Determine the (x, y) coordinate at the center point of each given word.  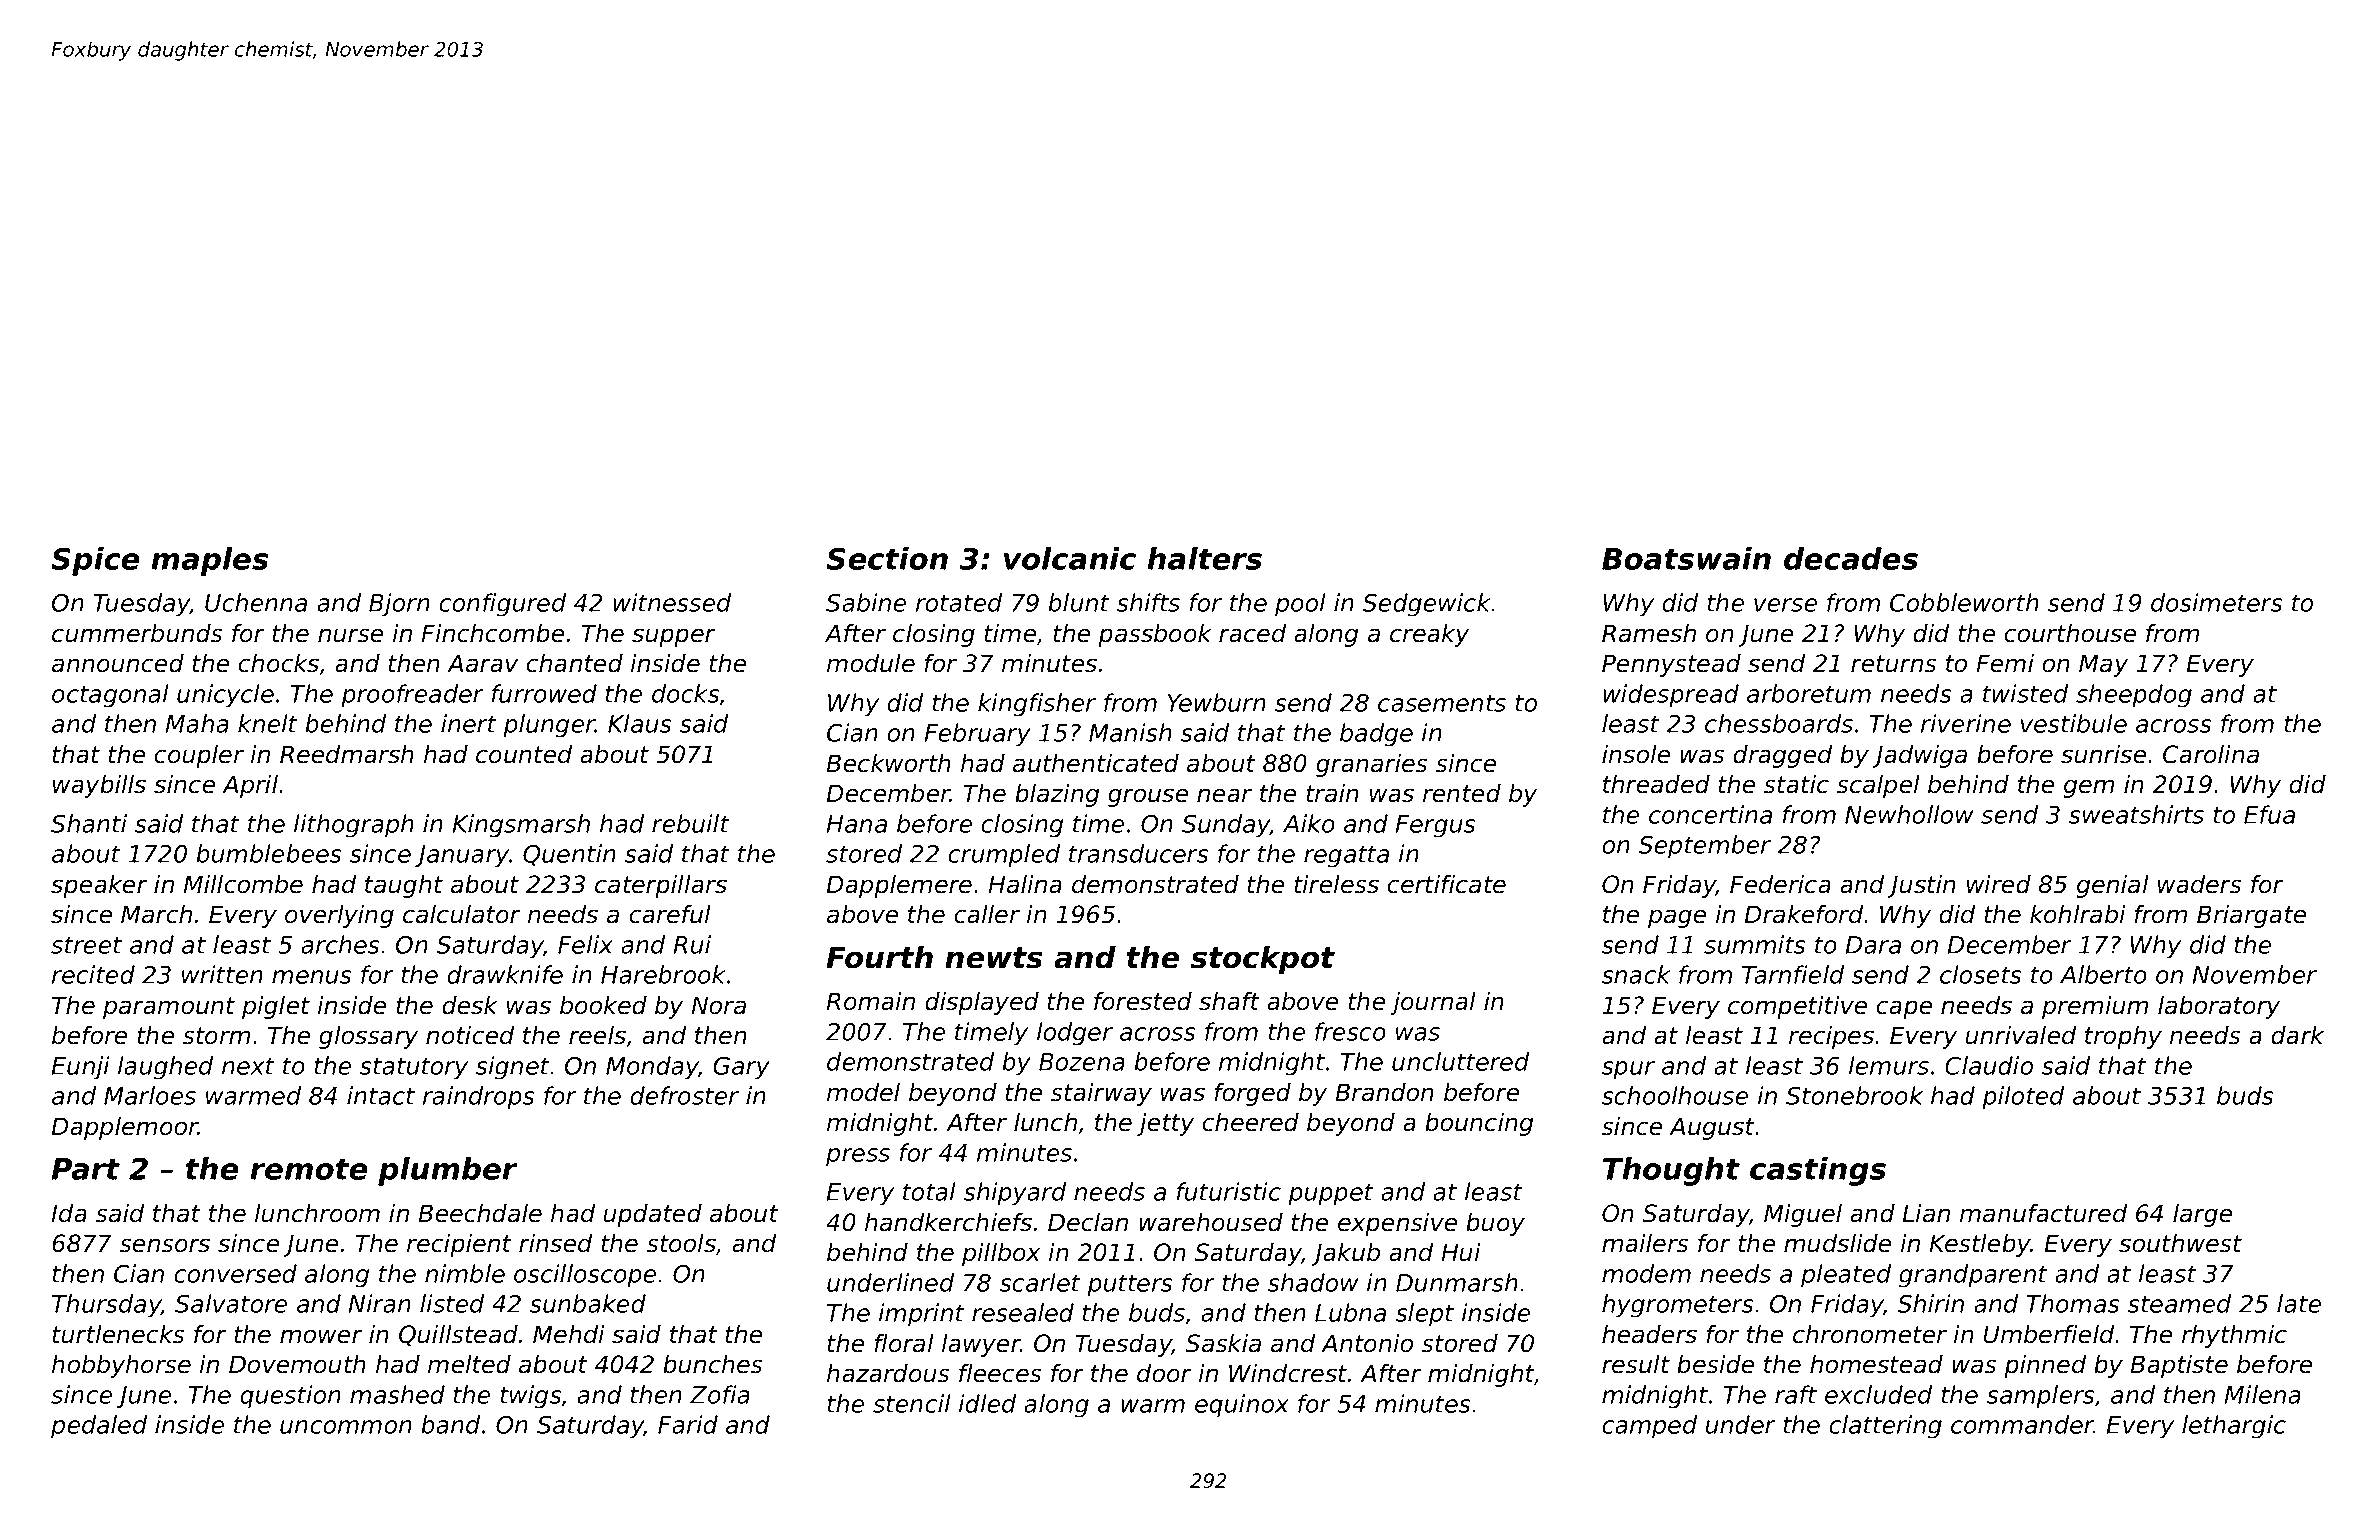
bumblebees (269, 853)
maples (210, 561)
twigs (531, 1397)
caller (987, 914)
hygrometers (1678, 1306)
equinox (1242, 1406)
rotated (959, 602)
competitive (1797, 1007)
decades (1851, 558)
